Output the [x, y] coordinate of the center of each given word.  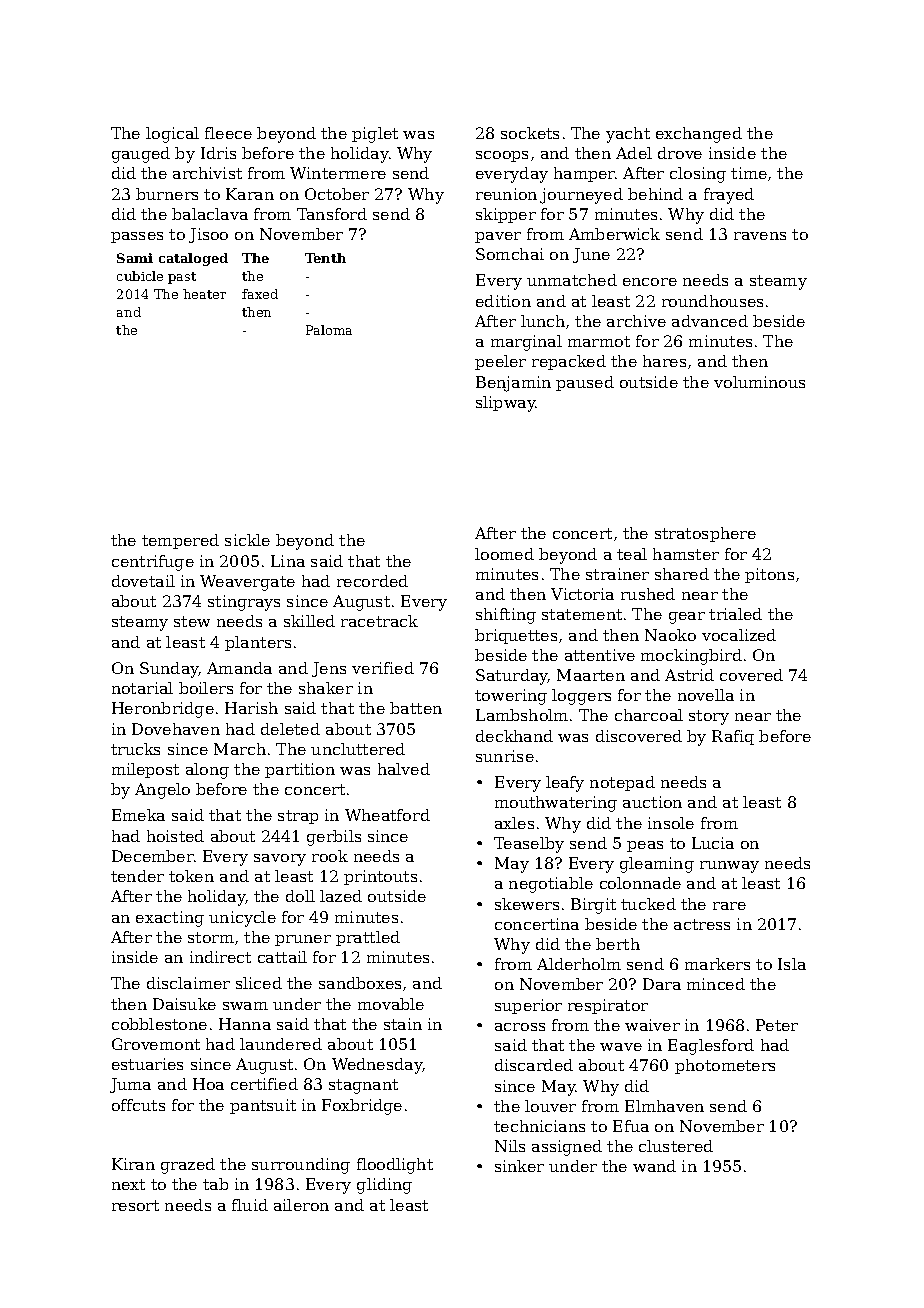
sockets [530, 133]
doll [300, 896]
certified [264, 1084]
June [591, 255]
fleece [228, 133]
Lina [288, 561]
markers [717, 964]
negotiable [551, 885]
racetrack [379, 621]
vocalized [739, 635]
